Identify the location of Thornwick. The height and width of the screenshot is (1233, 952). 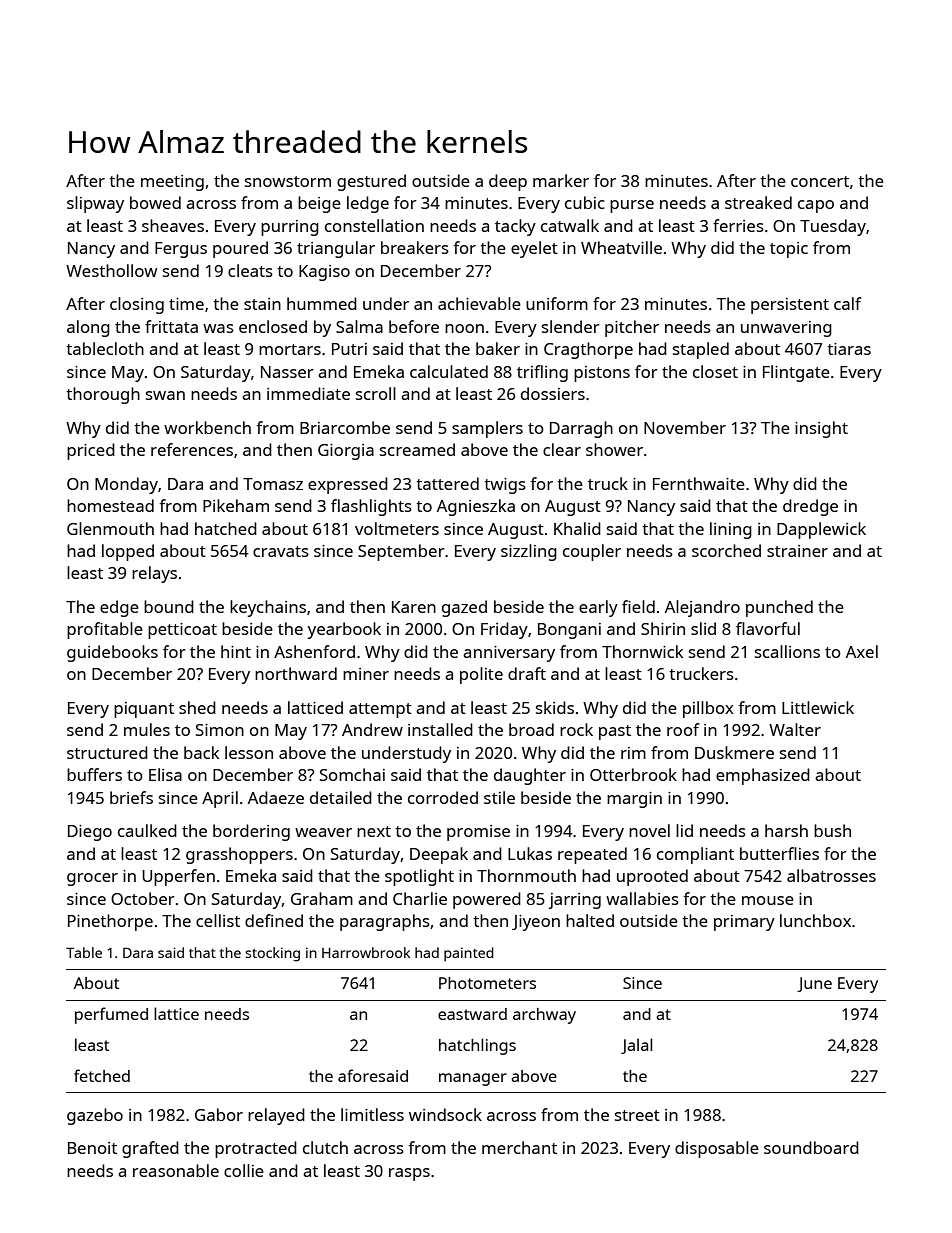
(642, 651).
